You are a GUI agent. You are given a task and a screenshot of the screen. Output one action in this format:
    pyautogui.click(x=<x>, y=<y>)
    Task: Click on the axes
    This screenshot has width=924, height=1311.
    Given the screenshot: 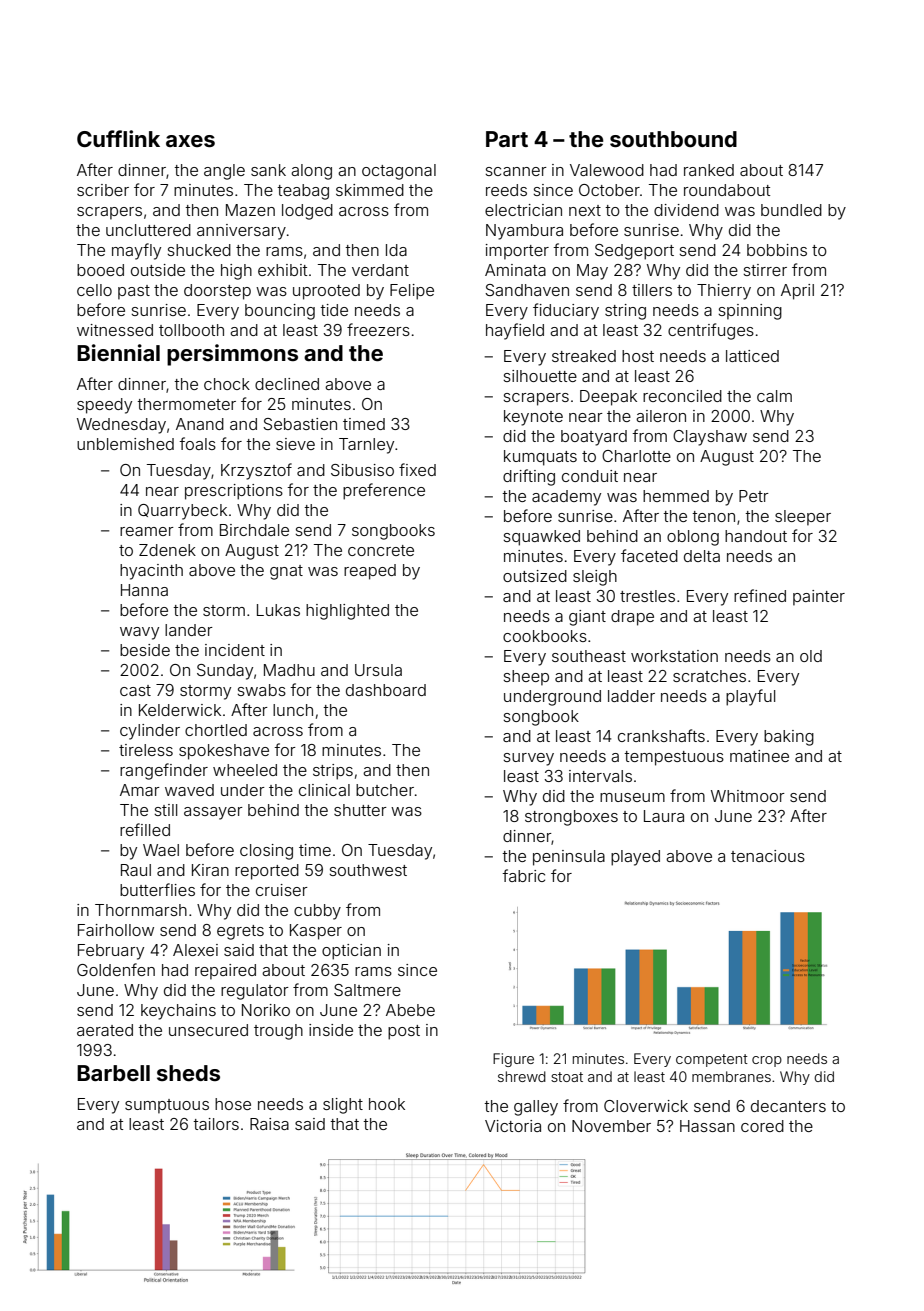 What is the action you would take?
    pyautogui.click(x=190, y=141)
